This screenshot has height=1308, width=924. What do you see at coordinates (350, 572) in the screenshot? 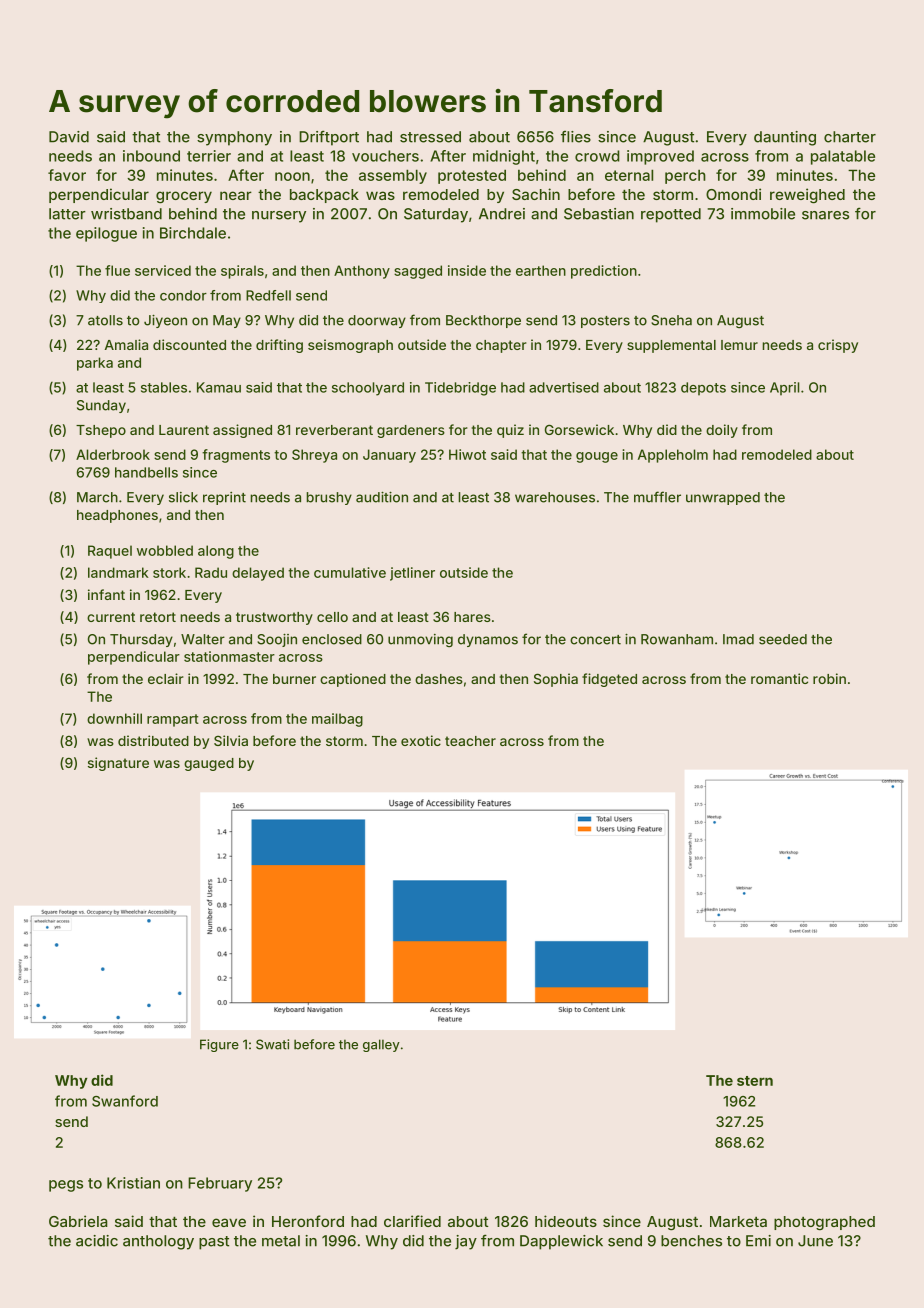
I see `cumulative` at bounding box center [350, 572].
